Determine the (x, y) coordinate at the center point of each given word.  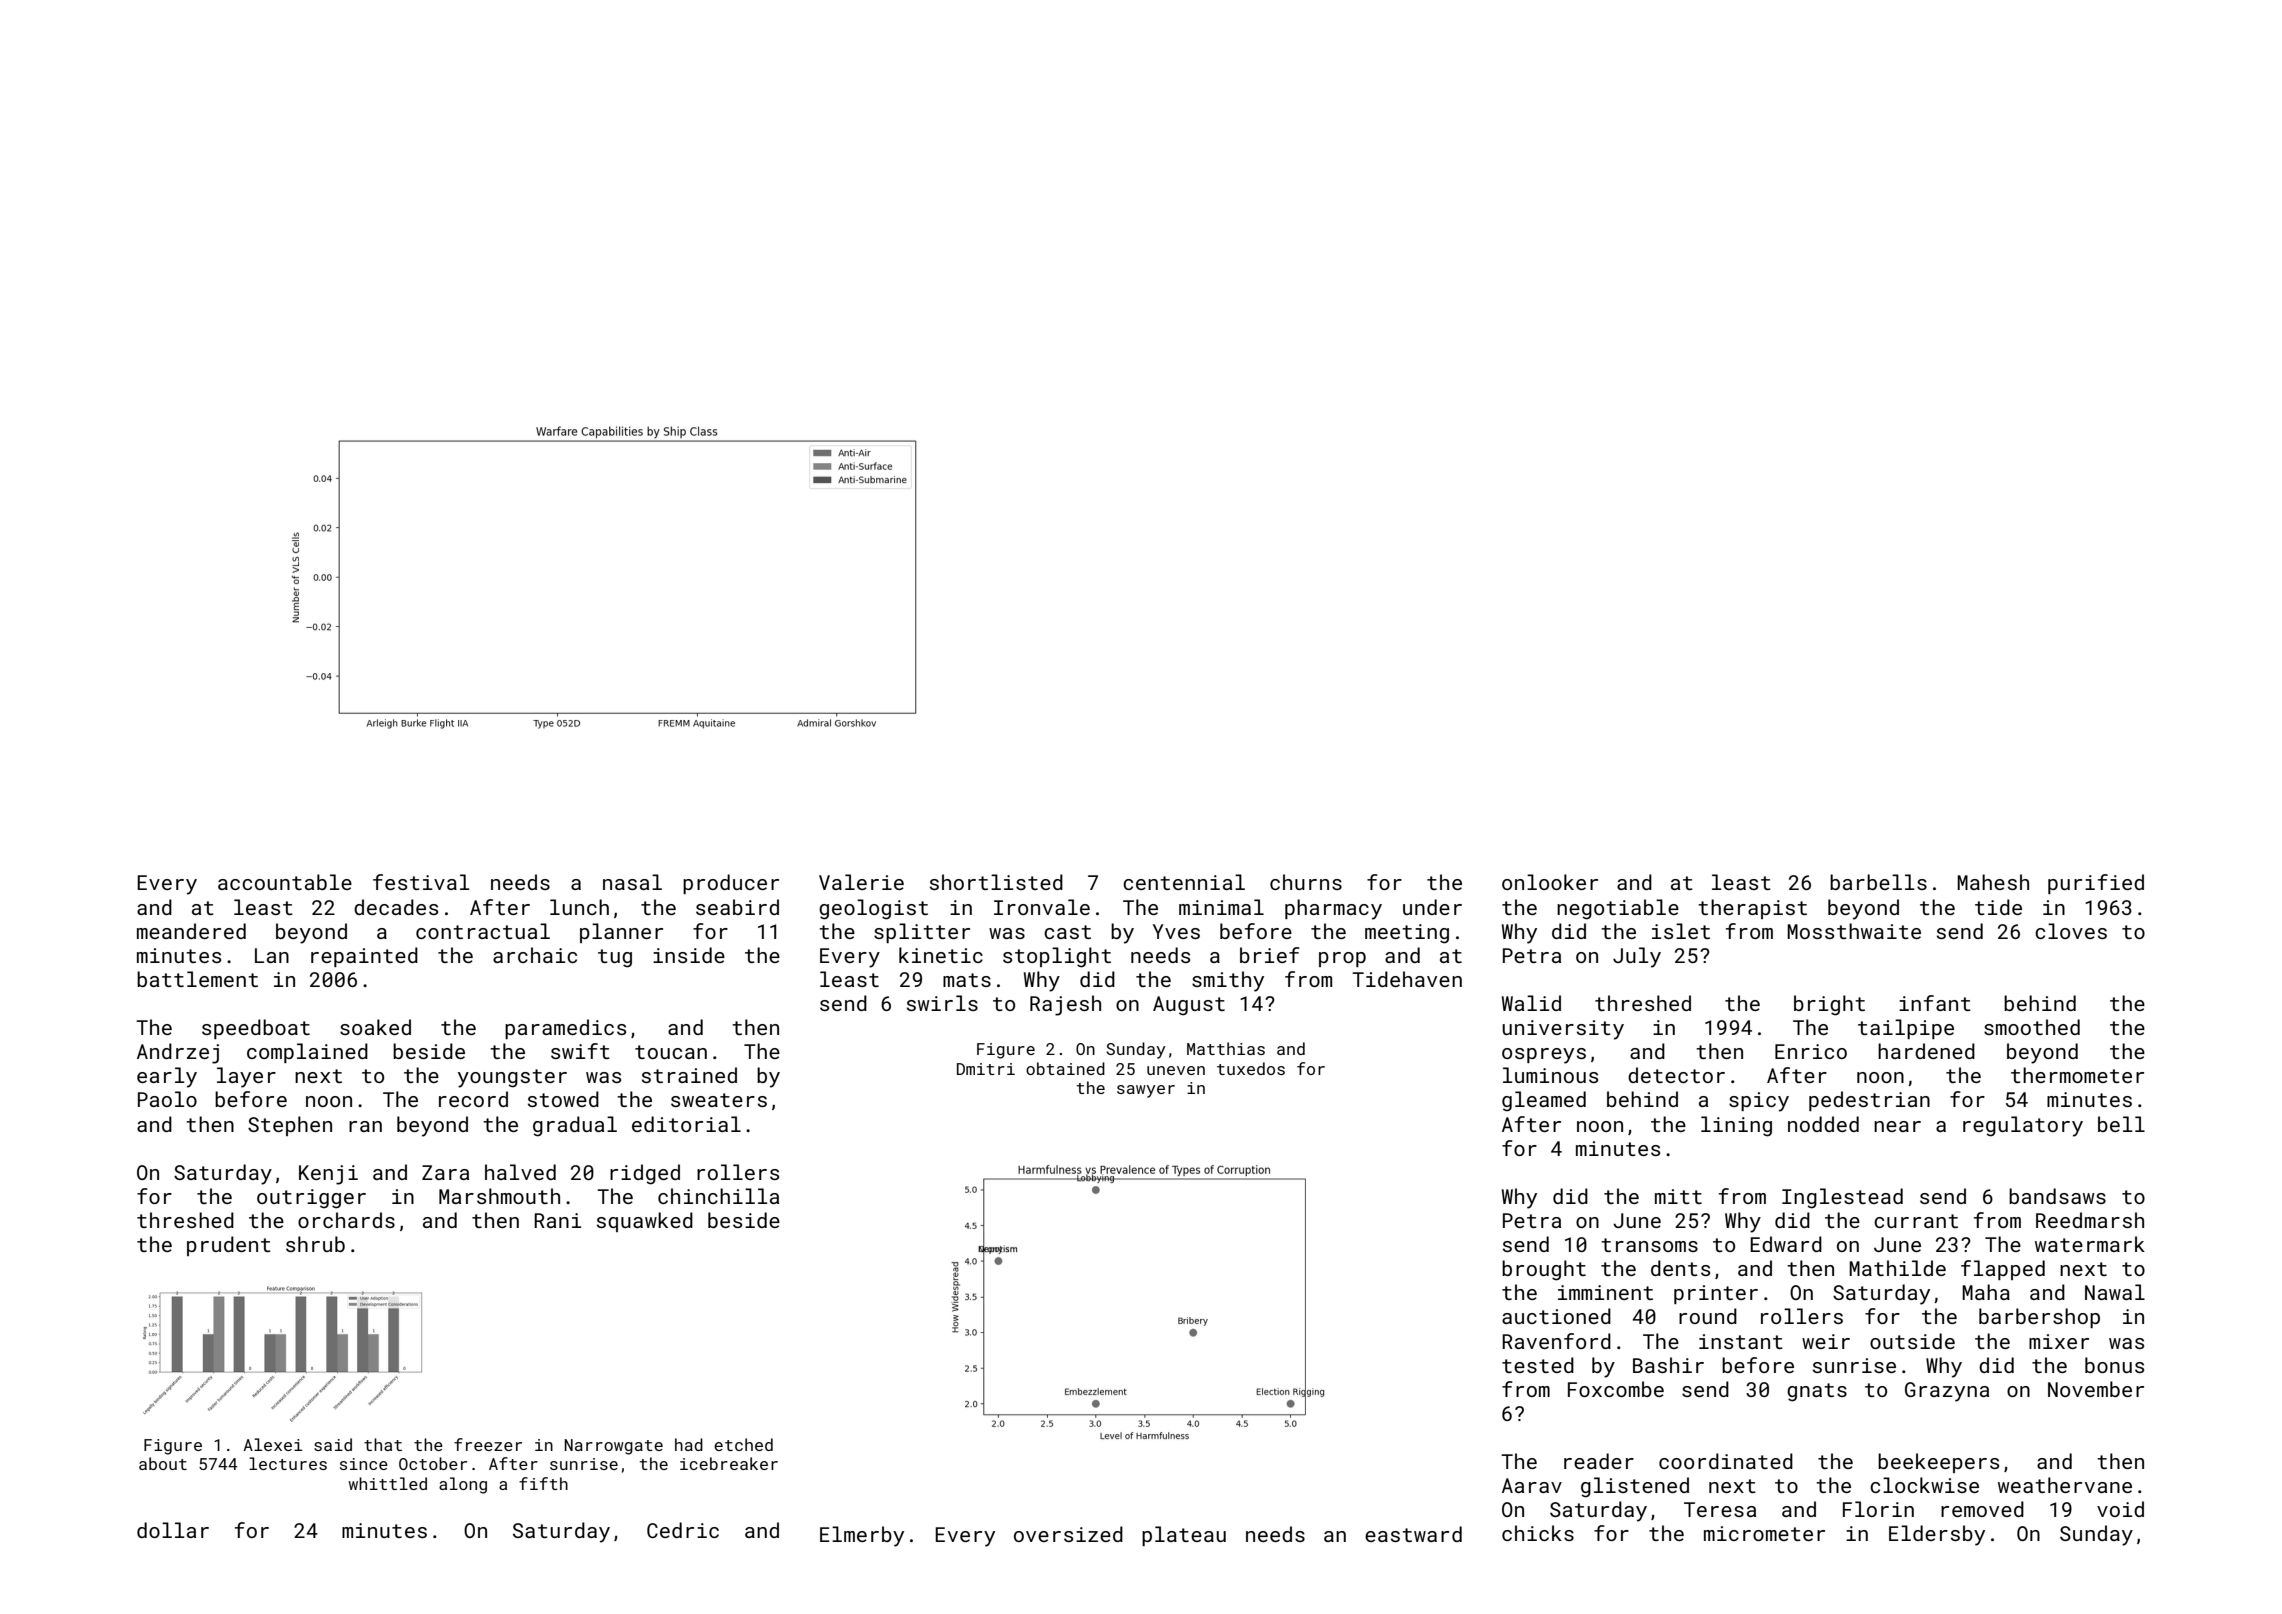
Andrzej (178, 1053)
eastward (1413, 1534)
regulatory (2023, 1126)
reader (1599, 1461)
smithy (1228, 981)
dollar (173, 1530)
